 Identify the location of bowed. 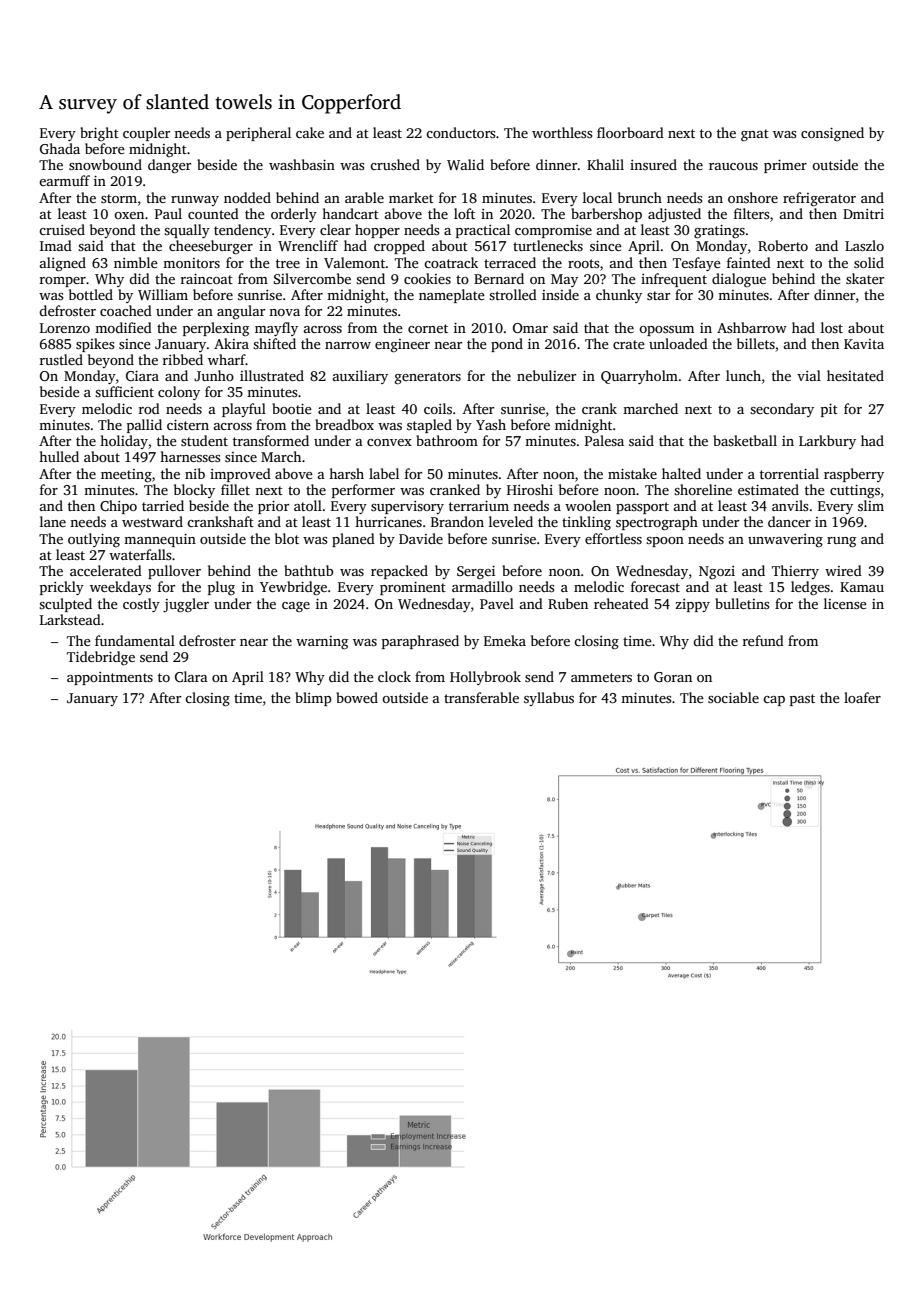
(357, 697).
